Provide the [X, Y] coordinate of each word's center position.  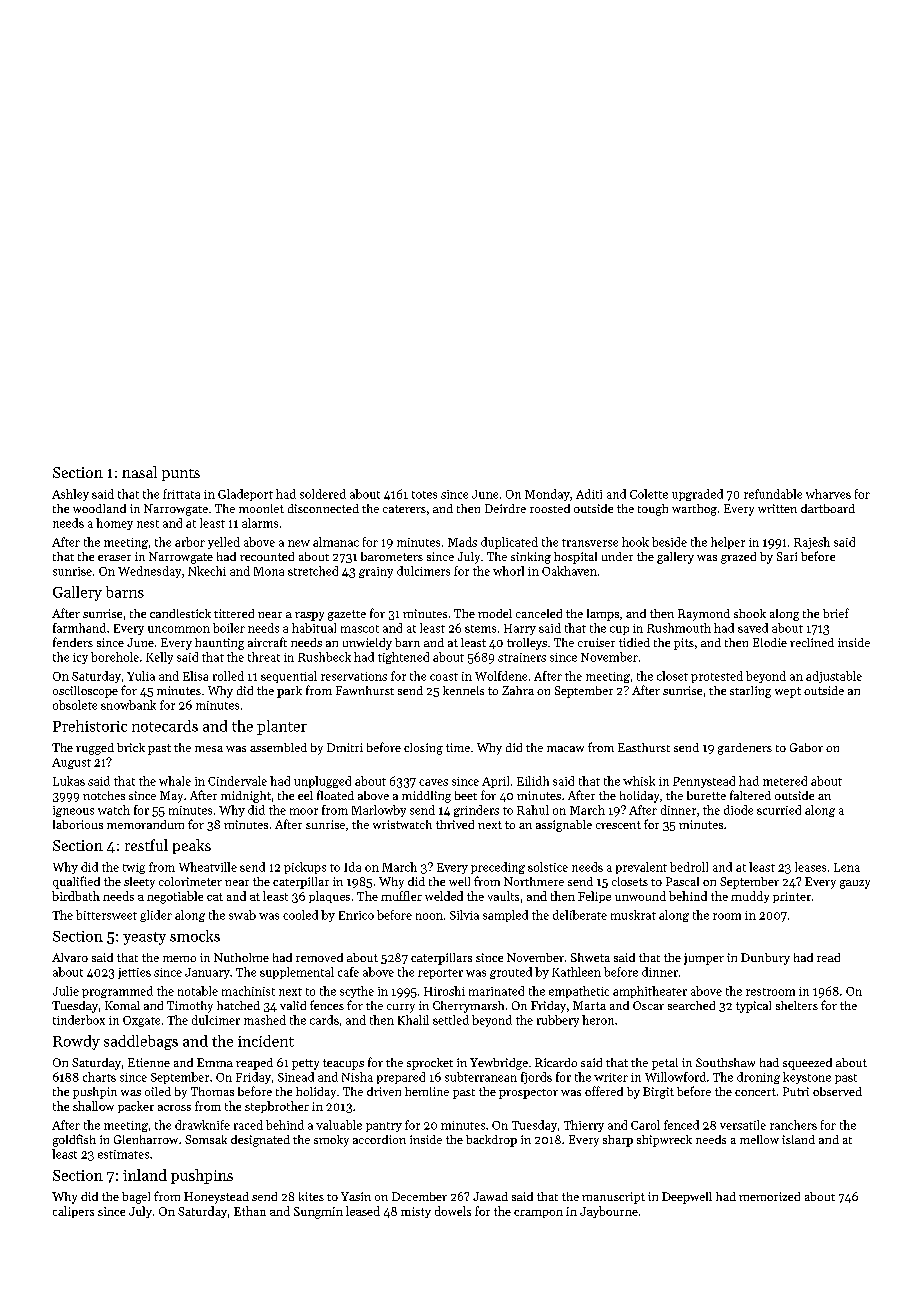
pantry [384, 1127]
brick [131, 747]
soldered [323, 494]
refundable [773, 494]
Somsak [206, 1139]
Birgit [658, 1093]
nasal [139, 472]
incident [266, 1041]
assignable [564, 826]
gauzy [855, 884]
